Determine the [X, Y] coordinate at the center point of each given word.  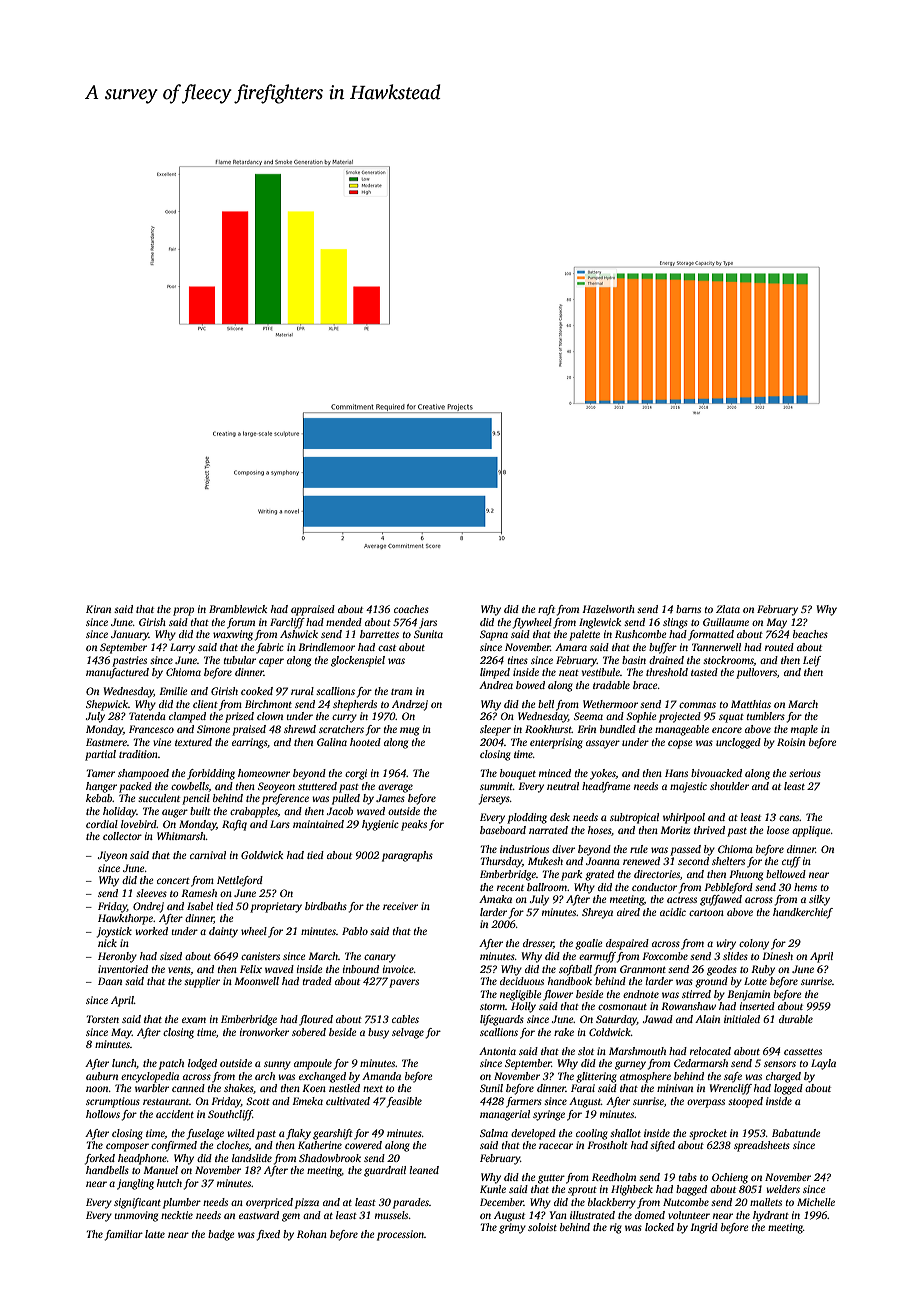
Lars [280, 824]
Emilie [173, 691]
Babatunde [796, 1133]
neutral [563, 786]
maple [804, 730]
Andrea [496, 685]
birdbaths [326, 906]
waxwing [233, 635]
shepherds [355, 705]
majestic [688, 787]
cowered [363, 1145]
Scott [258, 1101]
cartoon [706, 913]
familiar [124, 1235]
